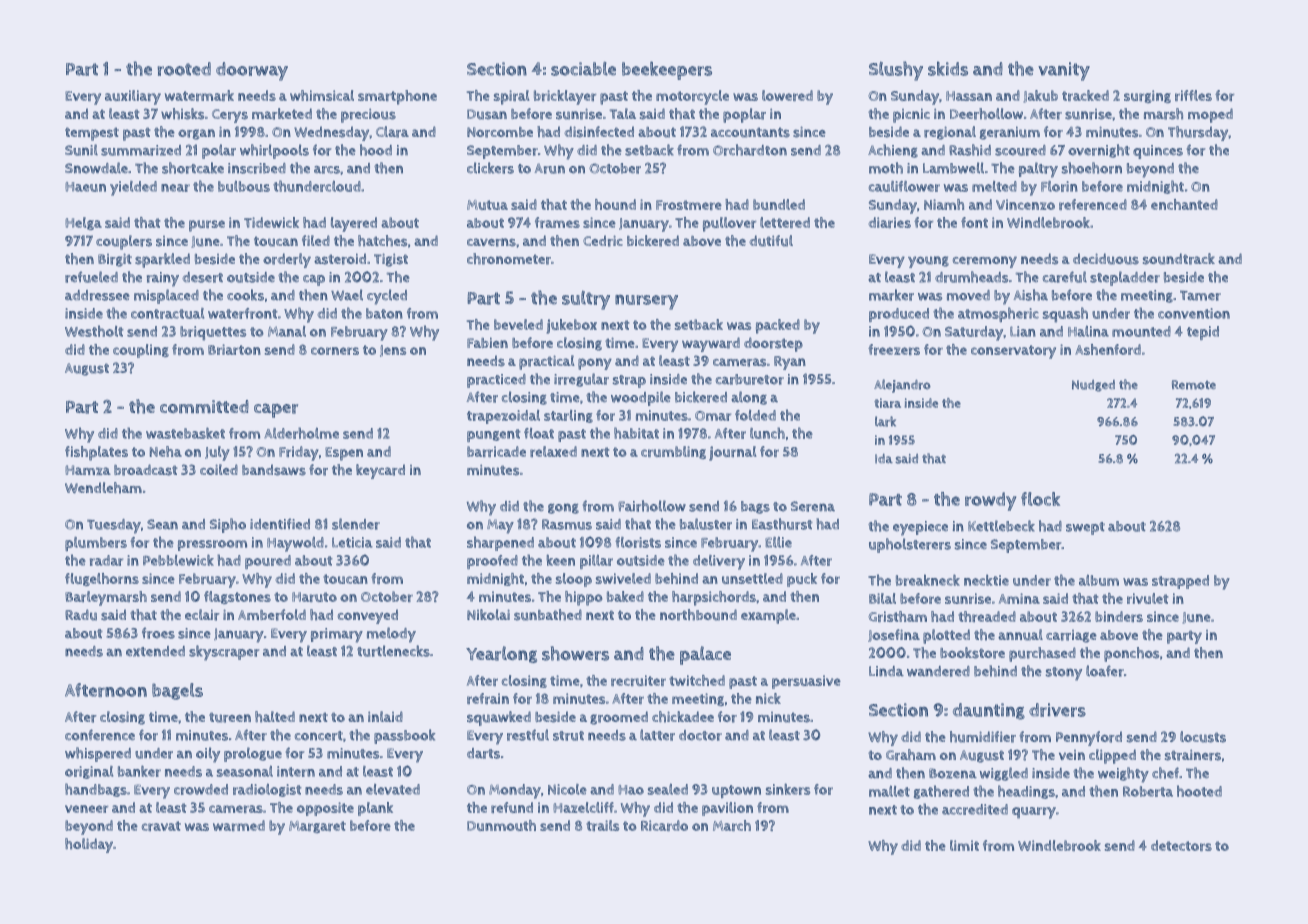  What do you see at coordinates (518, 324) in the page?
I see `beveled` at bounding box center [518, 324].
